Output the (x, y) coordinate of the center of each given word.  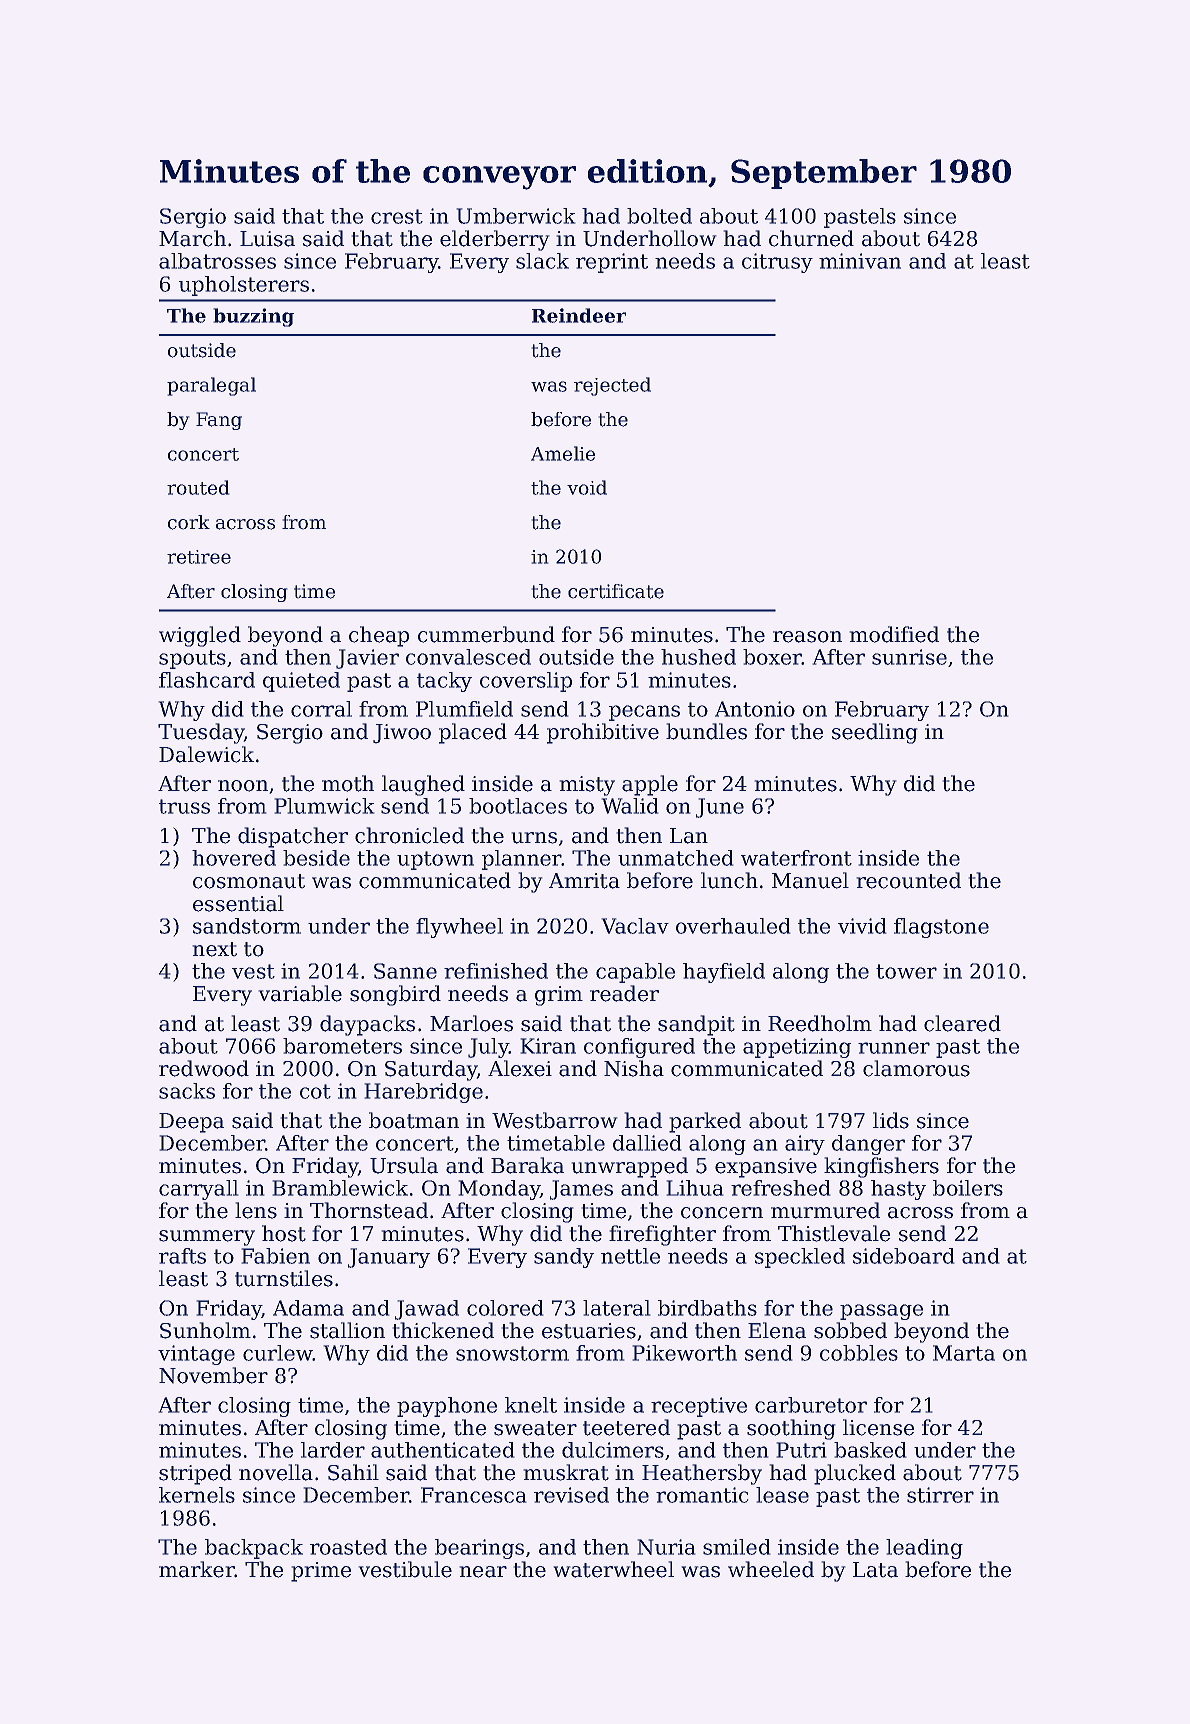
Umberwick (516, 216)
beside (316, 858)
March (192, 238)
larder (333, 1450)
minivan (860, 261)
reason (807, 637)
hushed (698, 657)
